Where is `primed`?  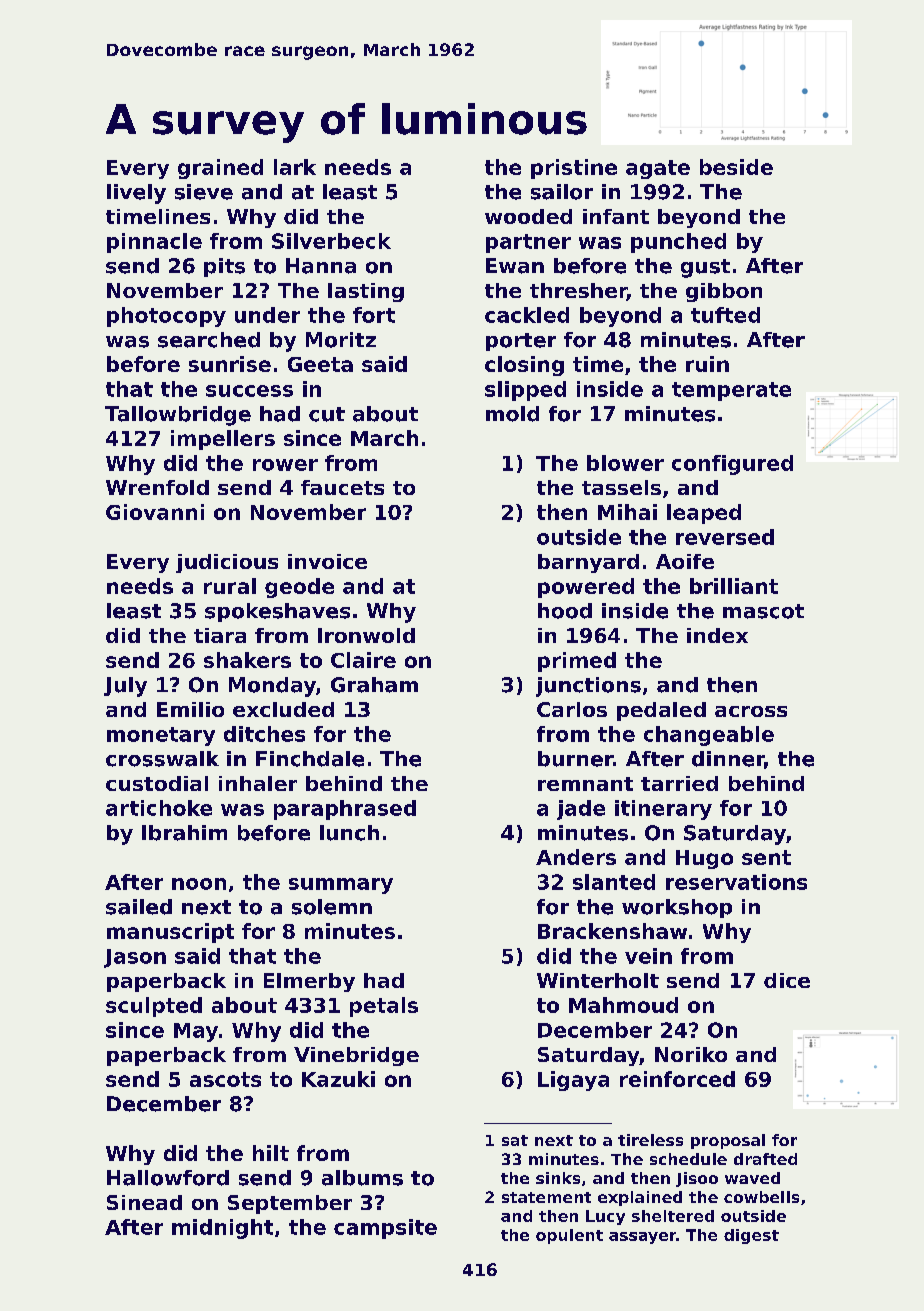
primed is located at coordinates (577, 662).
